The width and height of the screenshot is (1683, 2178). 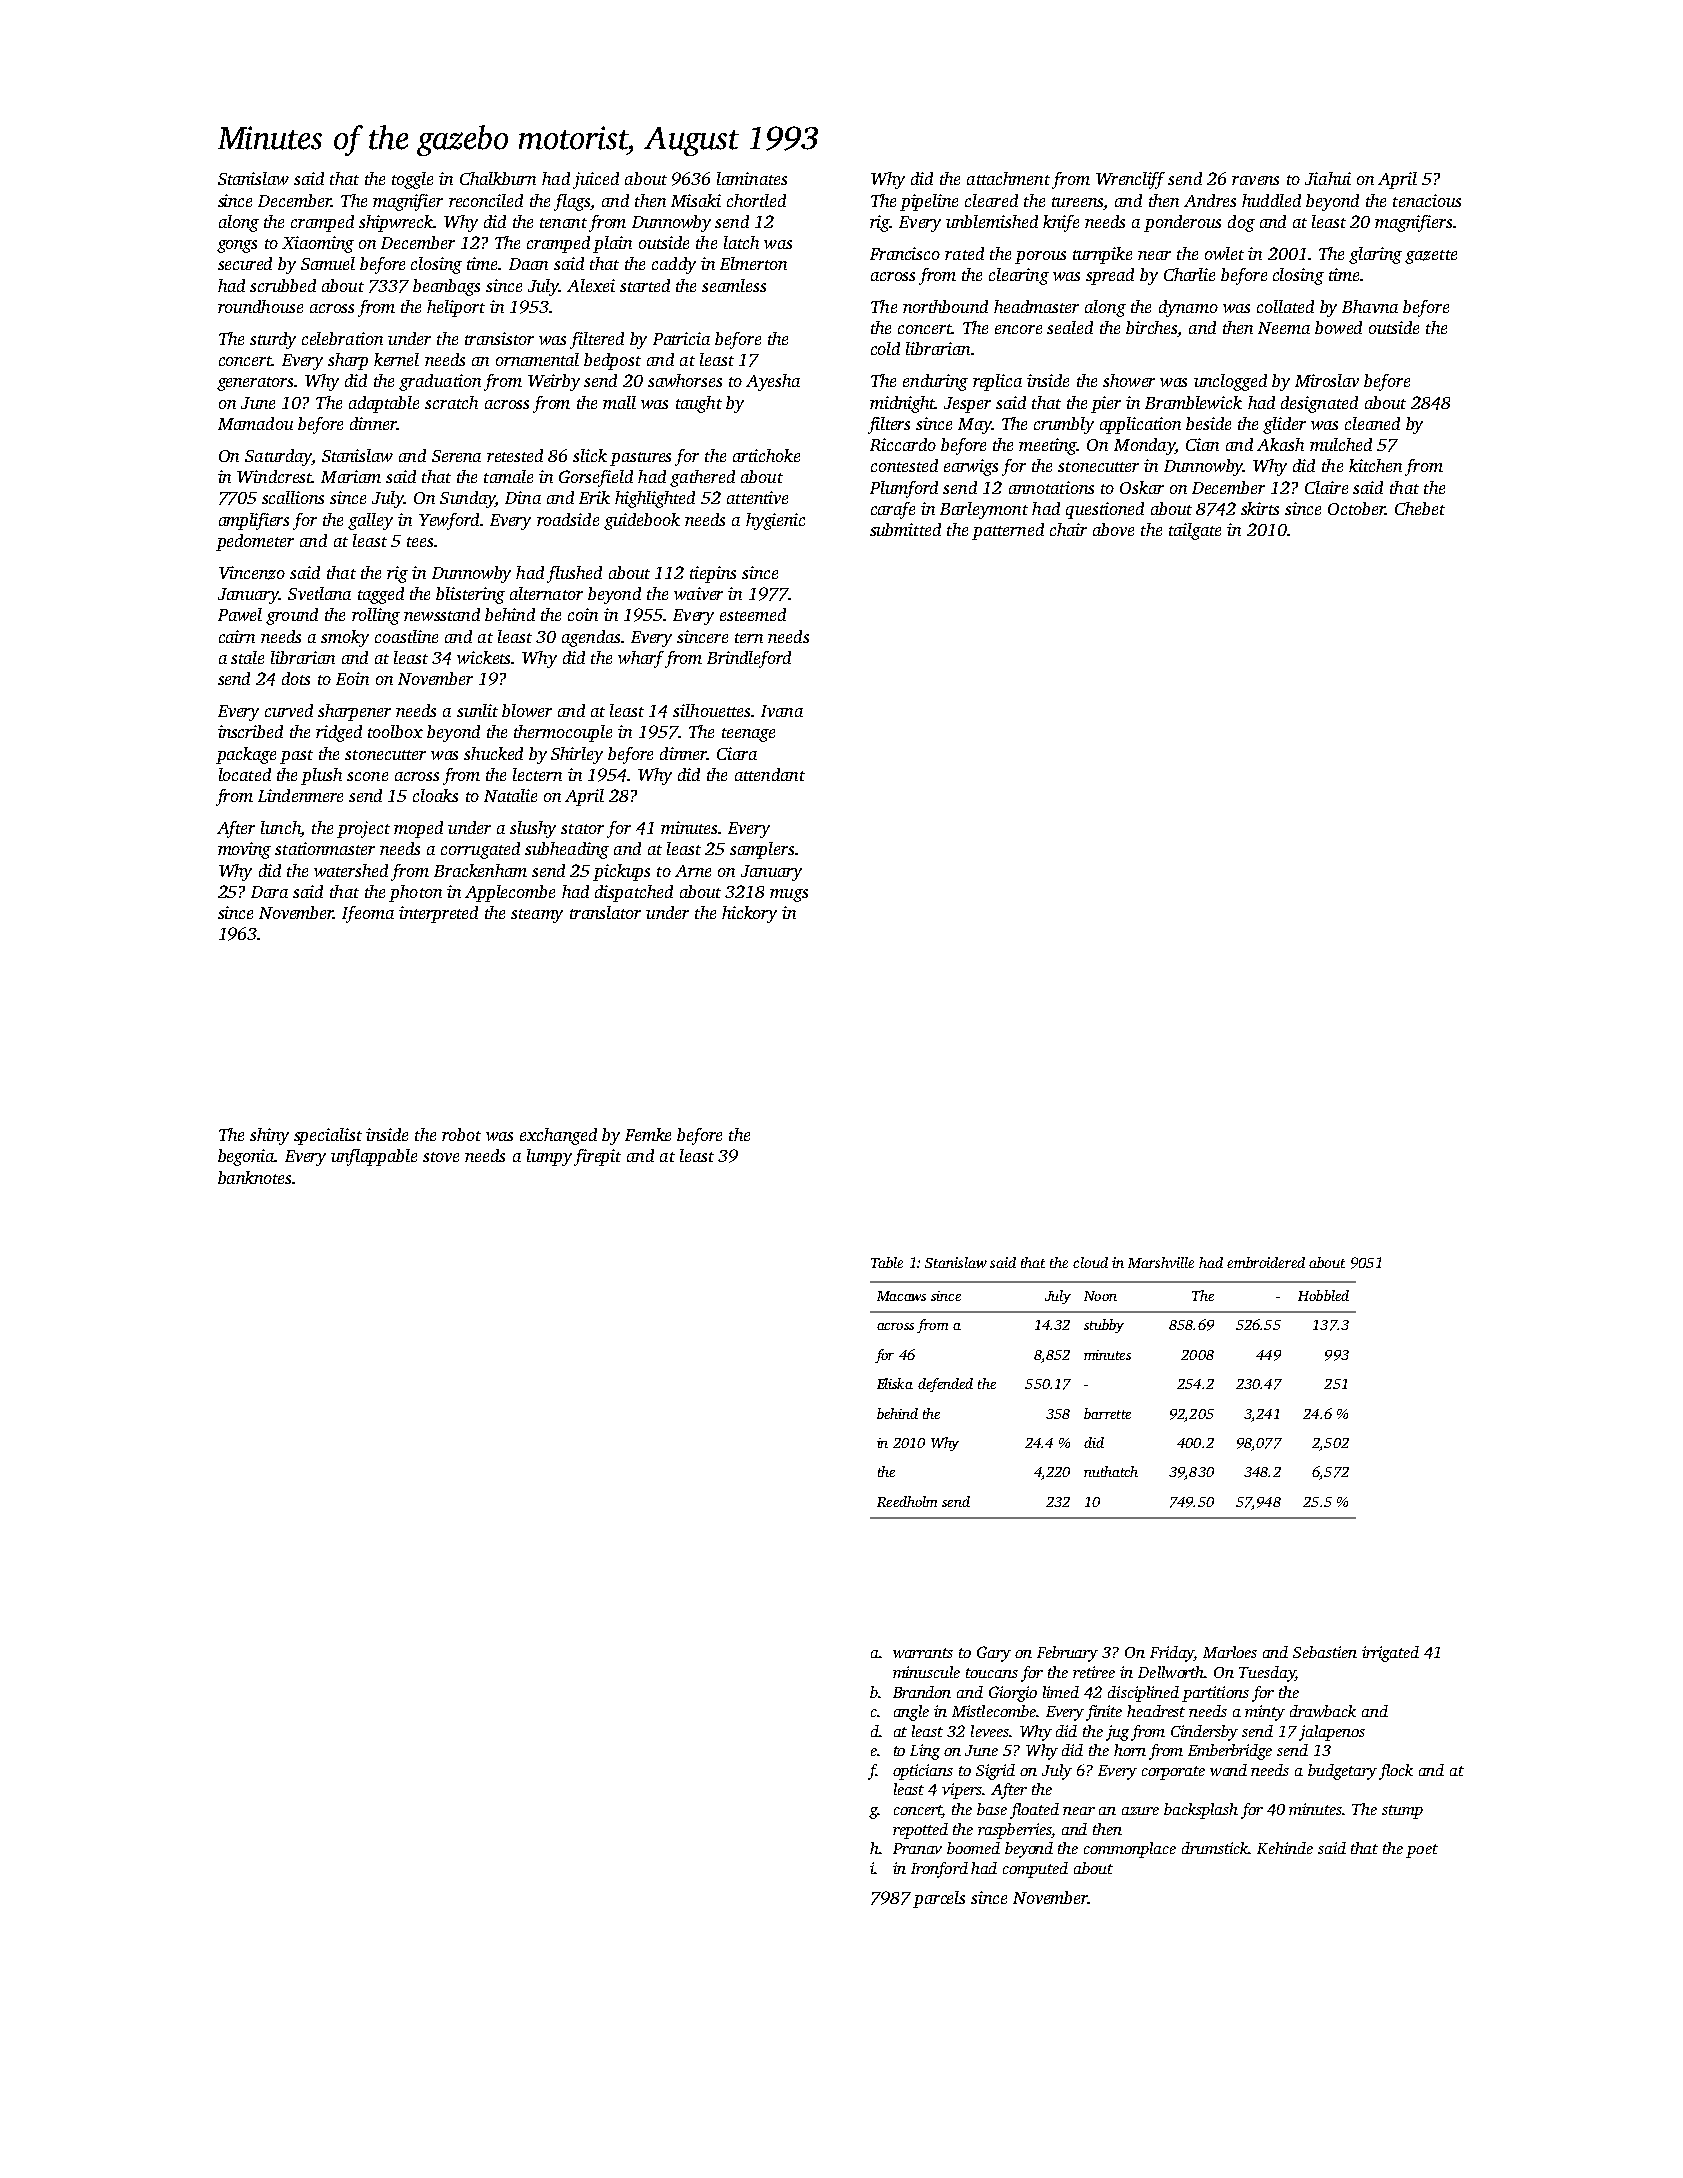 I want to click on Jiahui, so click(x=1328, y=178).
